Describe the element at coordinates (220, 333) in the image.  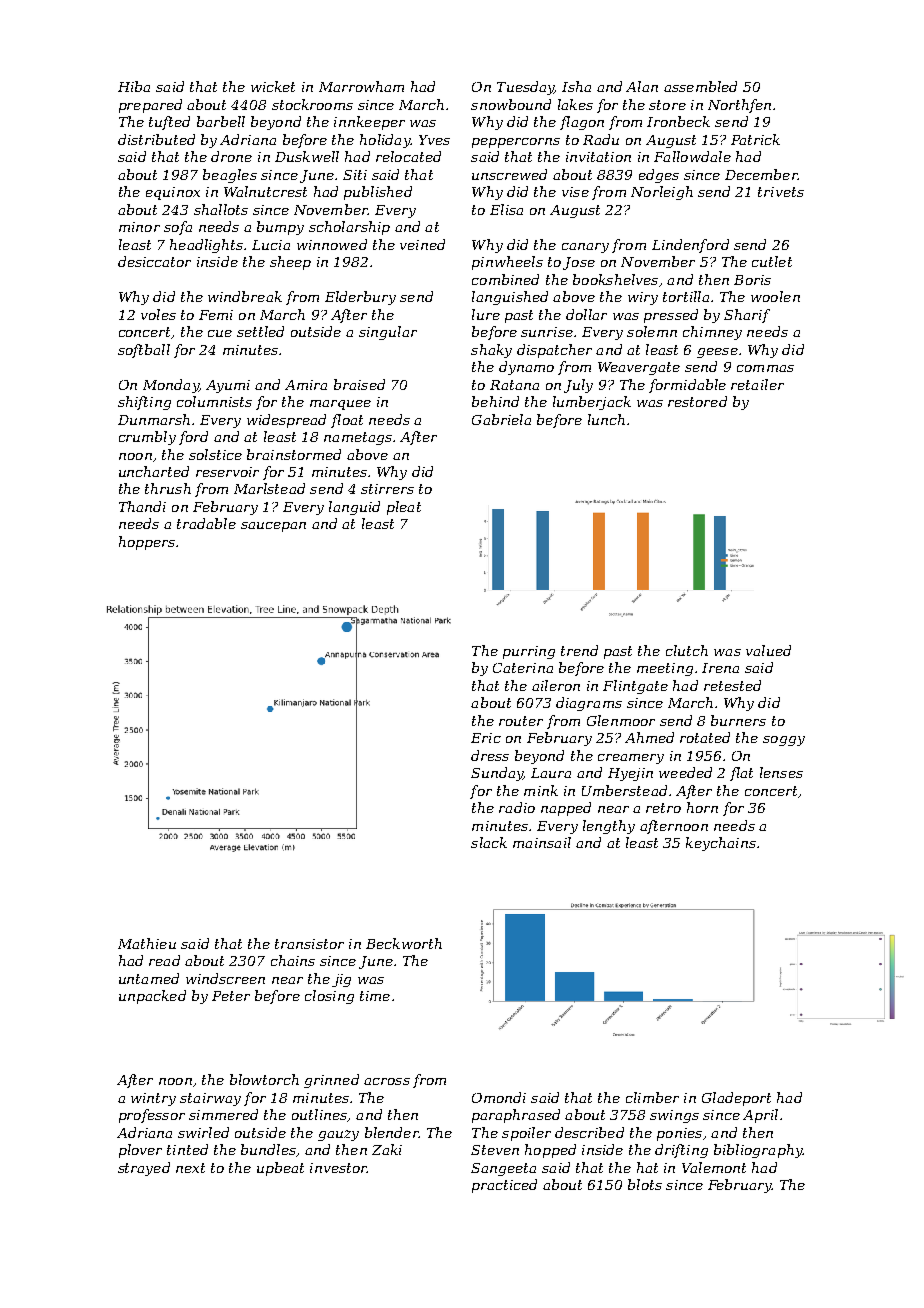
I see `cue` at that location.
